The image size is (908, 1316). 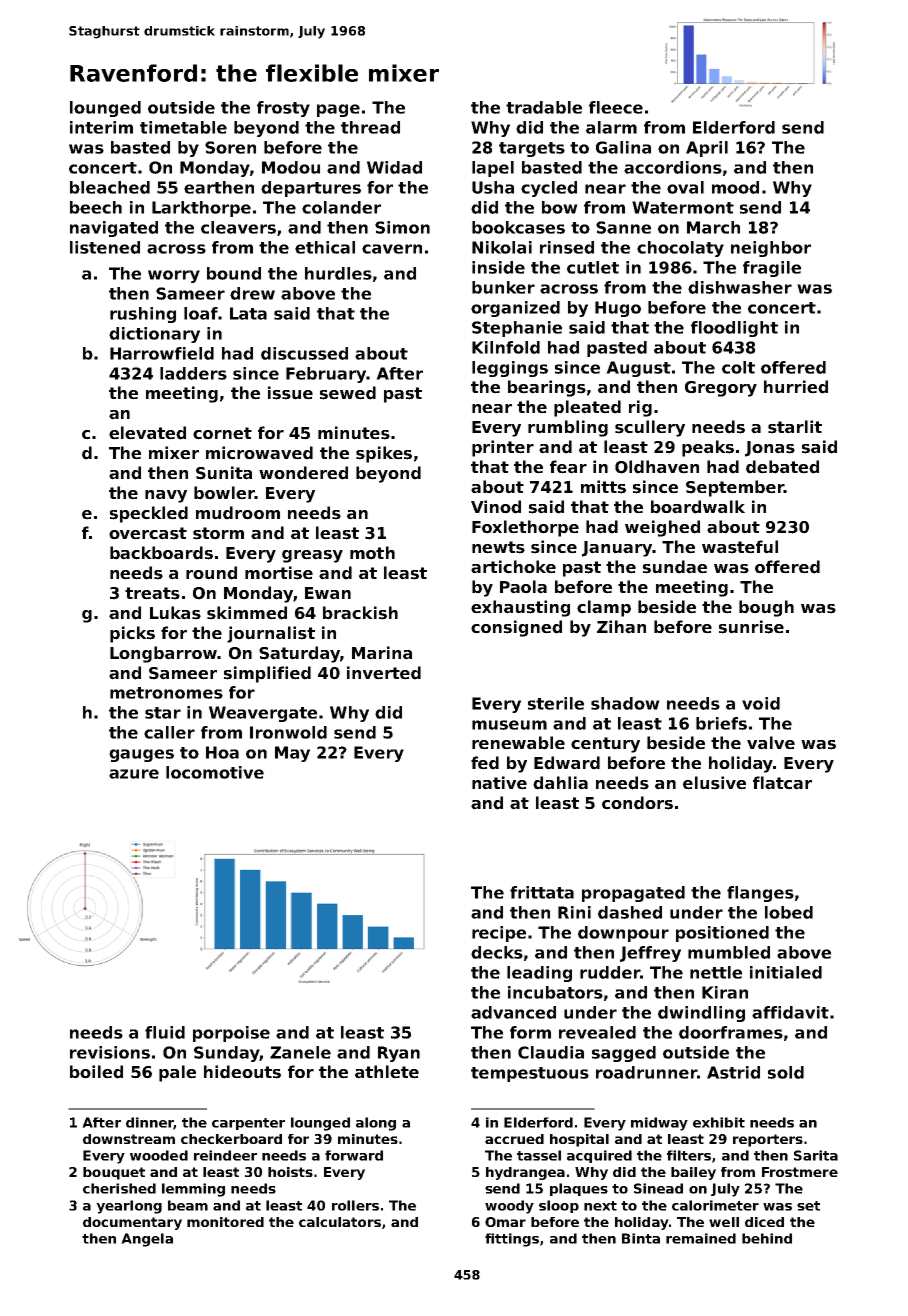 What do you see at coordinates (384, 454) in the screenshot?
I see `spikes` at bounding box center [384, 454].
